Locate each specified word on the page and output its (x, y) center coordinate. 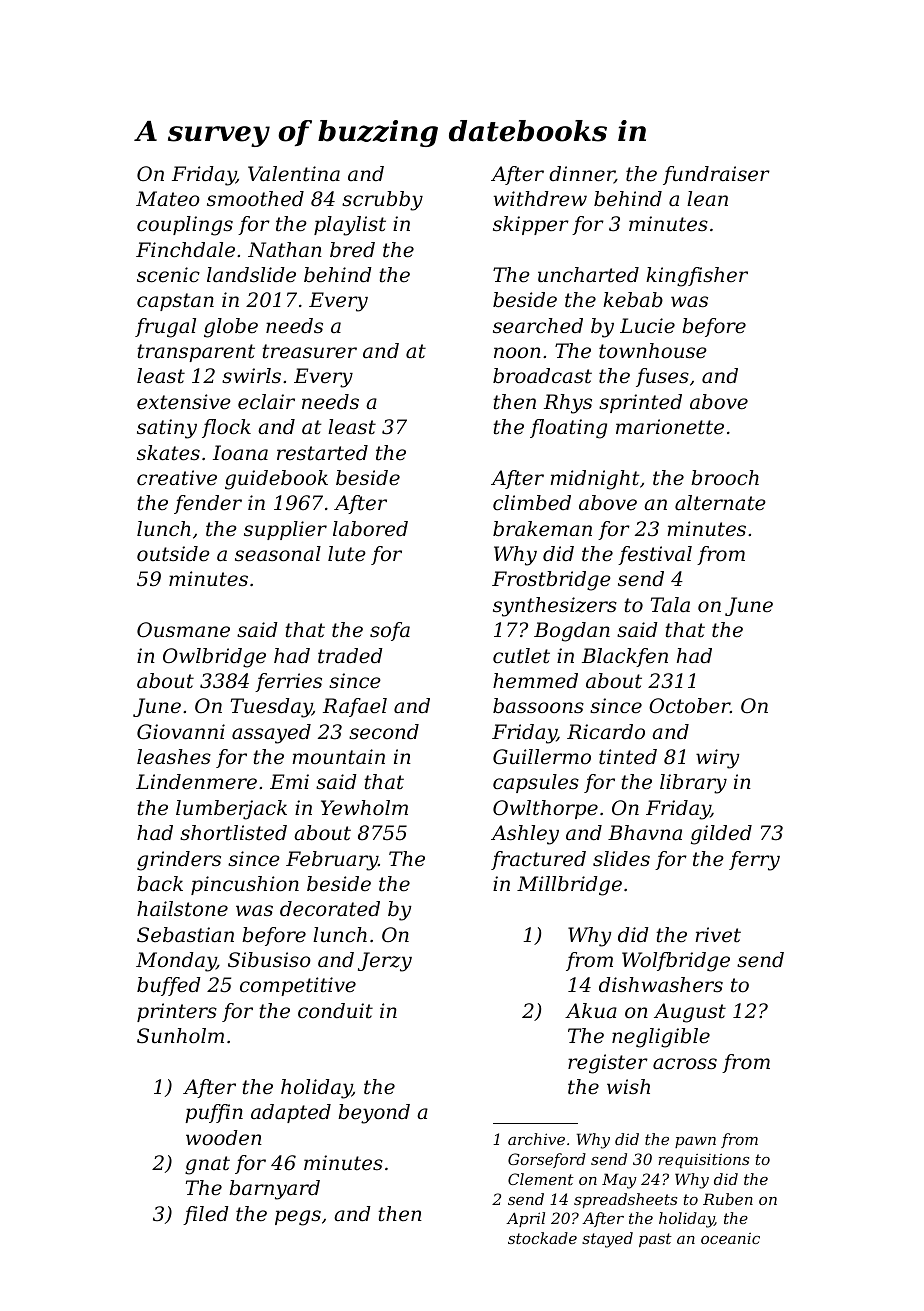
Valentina (294, 174)
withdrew (540, 199)
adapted (291, 1113)
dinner (582, 175)
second (384, 732)
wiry (717, 759)
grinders (179, 861)
